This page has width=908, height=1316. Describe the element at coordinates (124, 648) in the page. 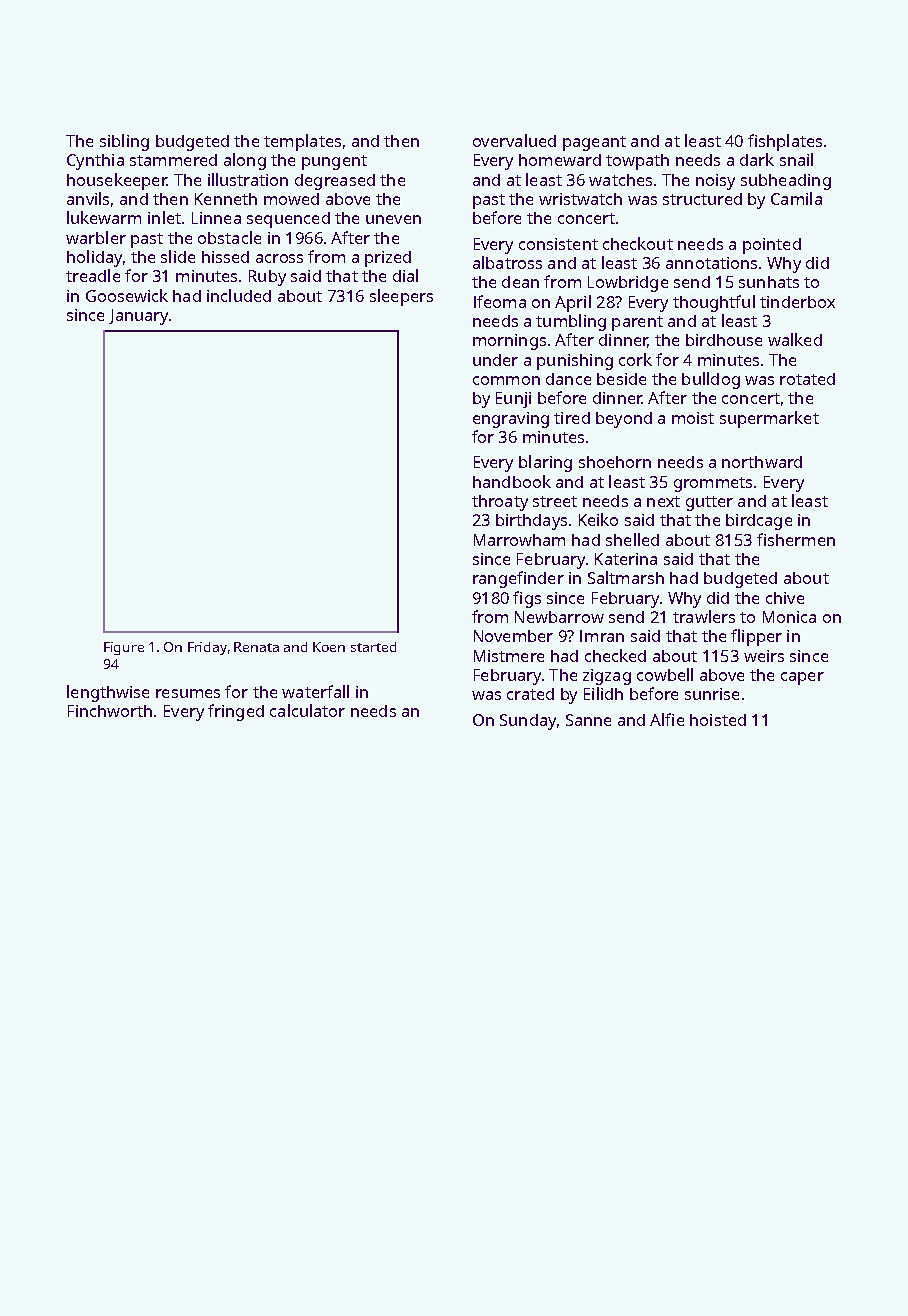

I see `Figure` at that location.
